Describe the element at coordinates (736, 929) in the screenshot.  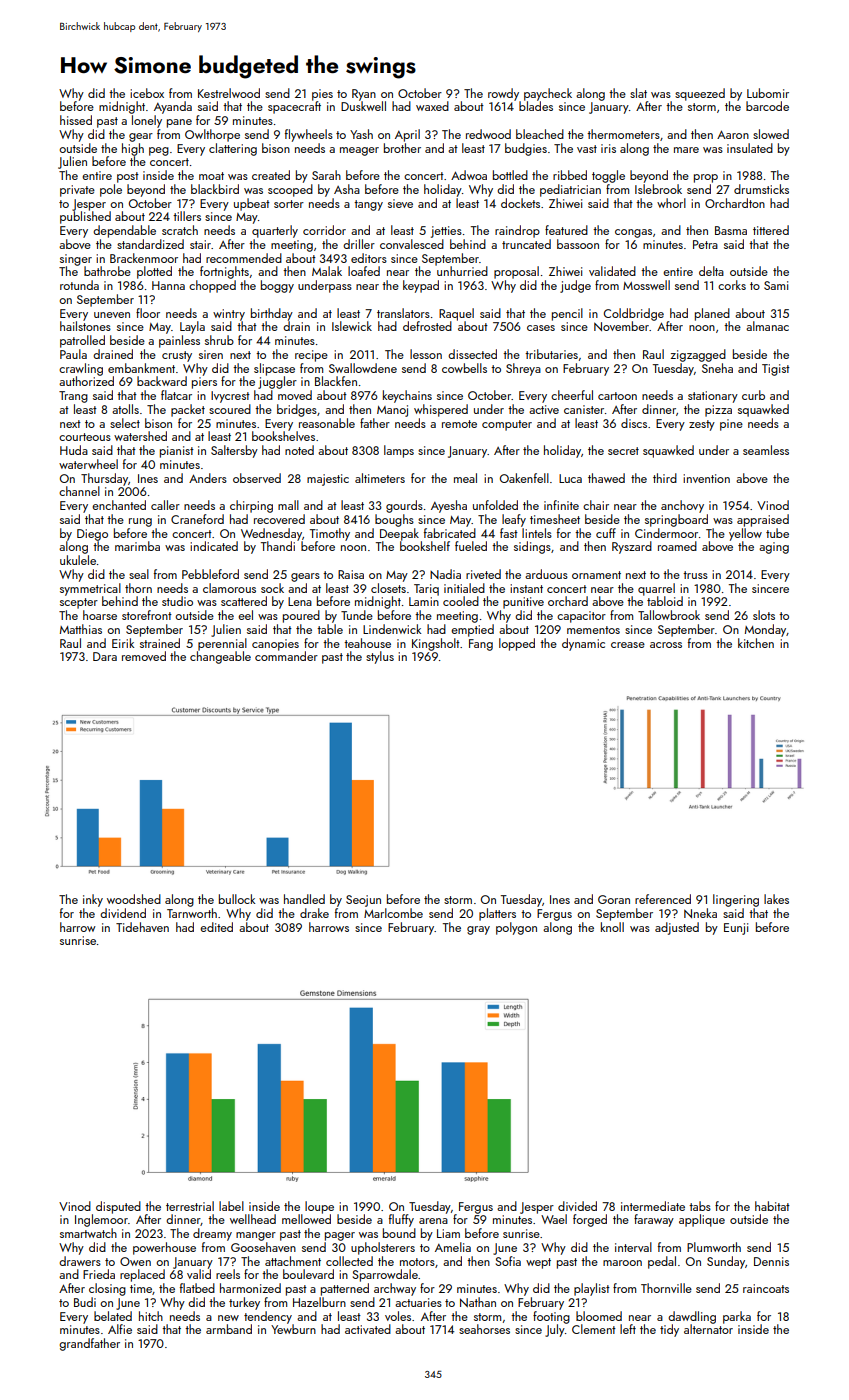
I see `Eunji` at that location.
